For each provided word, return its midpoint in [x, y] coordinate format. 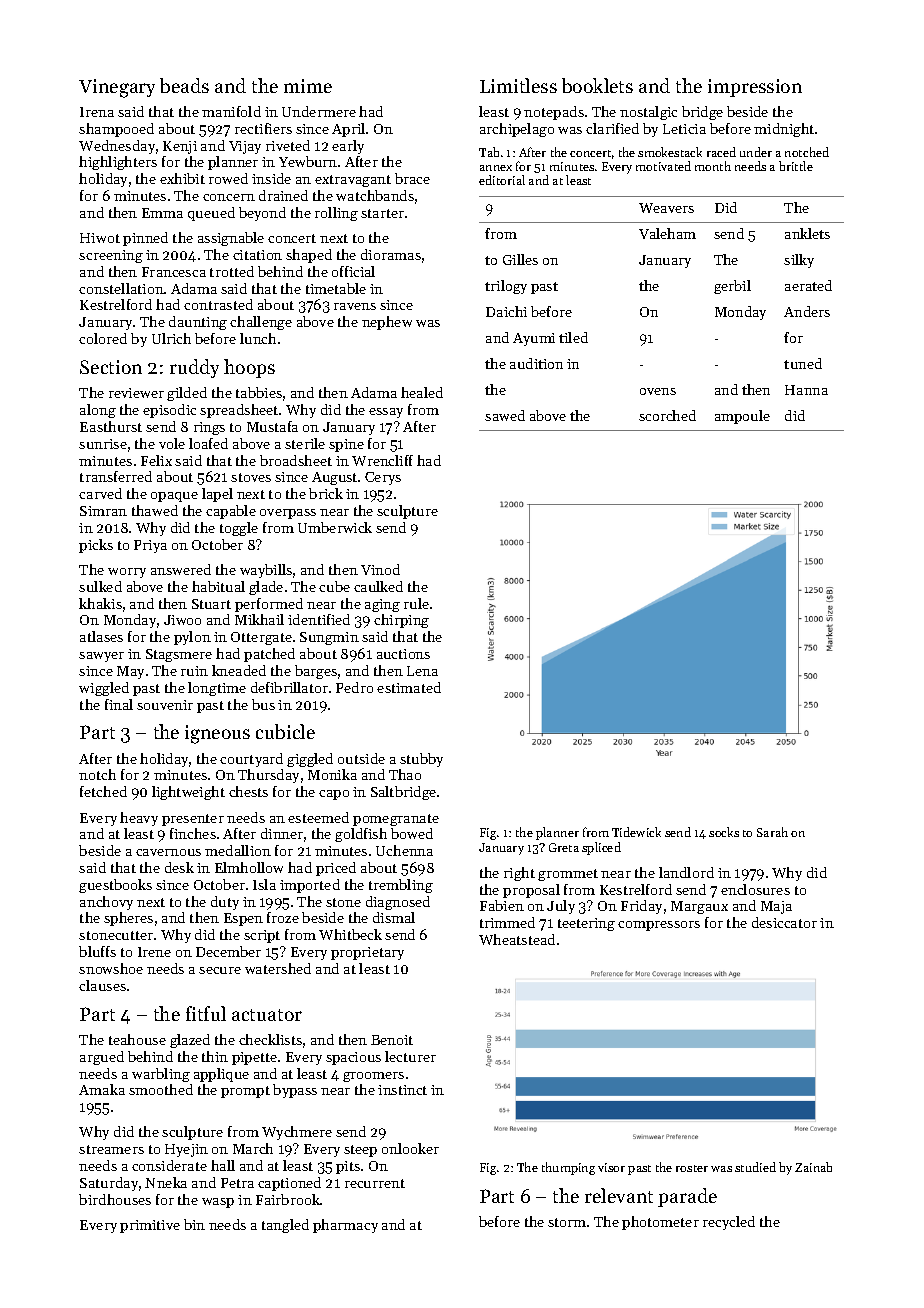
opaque [174, 497]
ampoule [742, 417]
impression [755, 88]
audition [536, 363]
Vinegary [117, 88]
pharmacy [345, 1226]
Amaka [102, 1089]
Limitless [518, 85]
